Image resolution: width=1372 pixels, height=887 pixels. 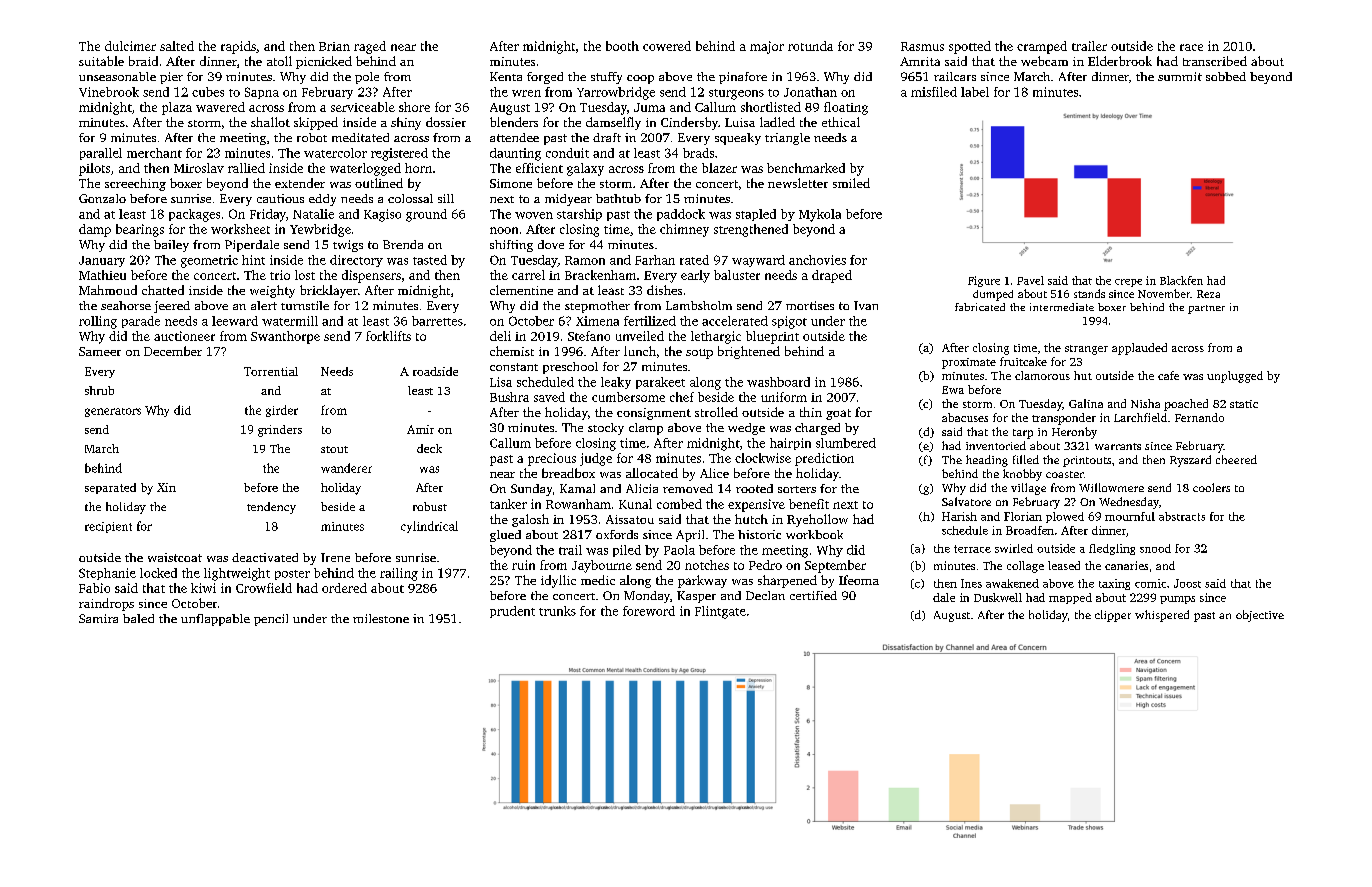 What do you see at coordinates (743, 78) in the image?
I see `pinafore` at bounding box center [743, 78].
